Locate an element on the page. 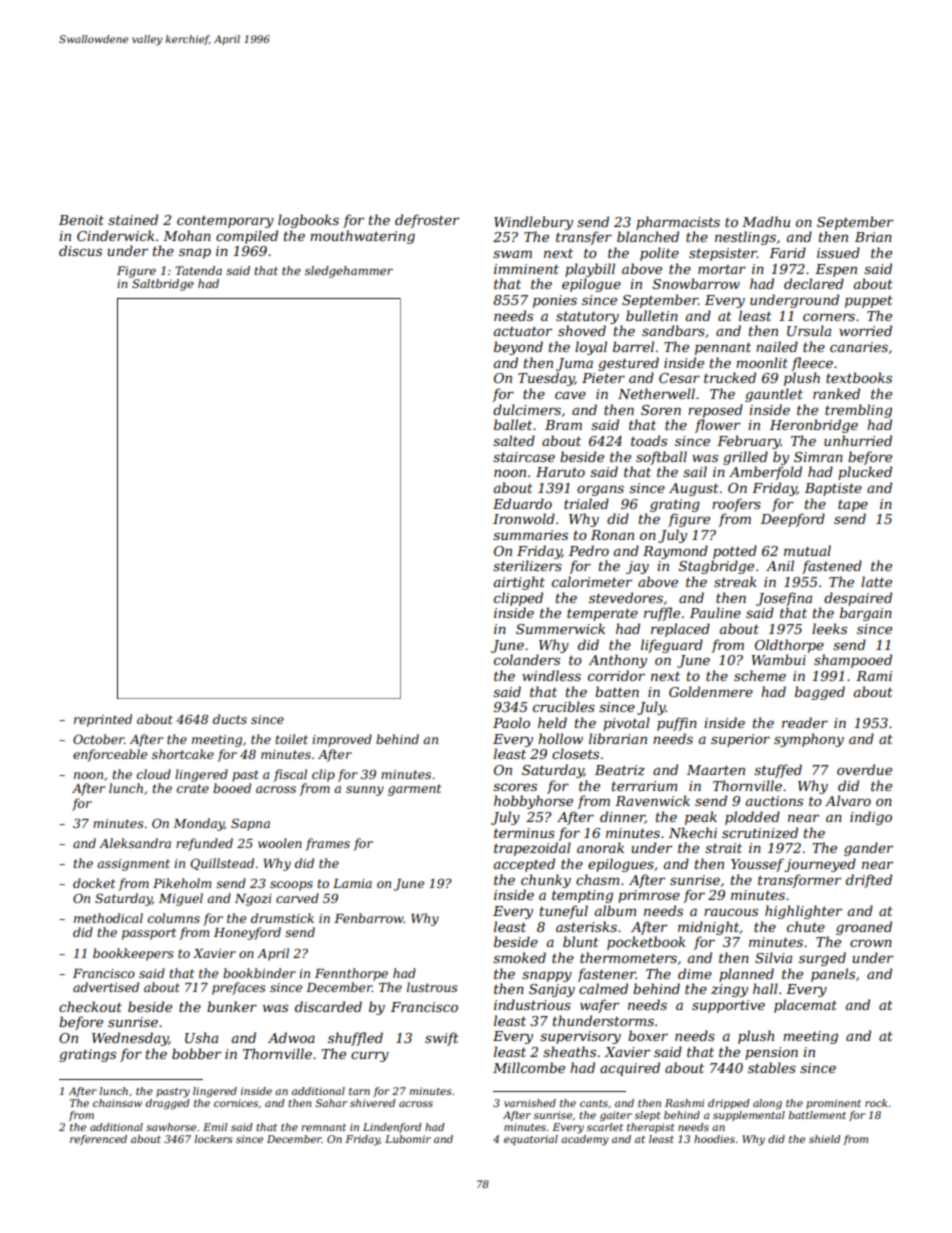 The width and height of the image is (952, 1233). Benoit is located at coordinates (81, 220).
